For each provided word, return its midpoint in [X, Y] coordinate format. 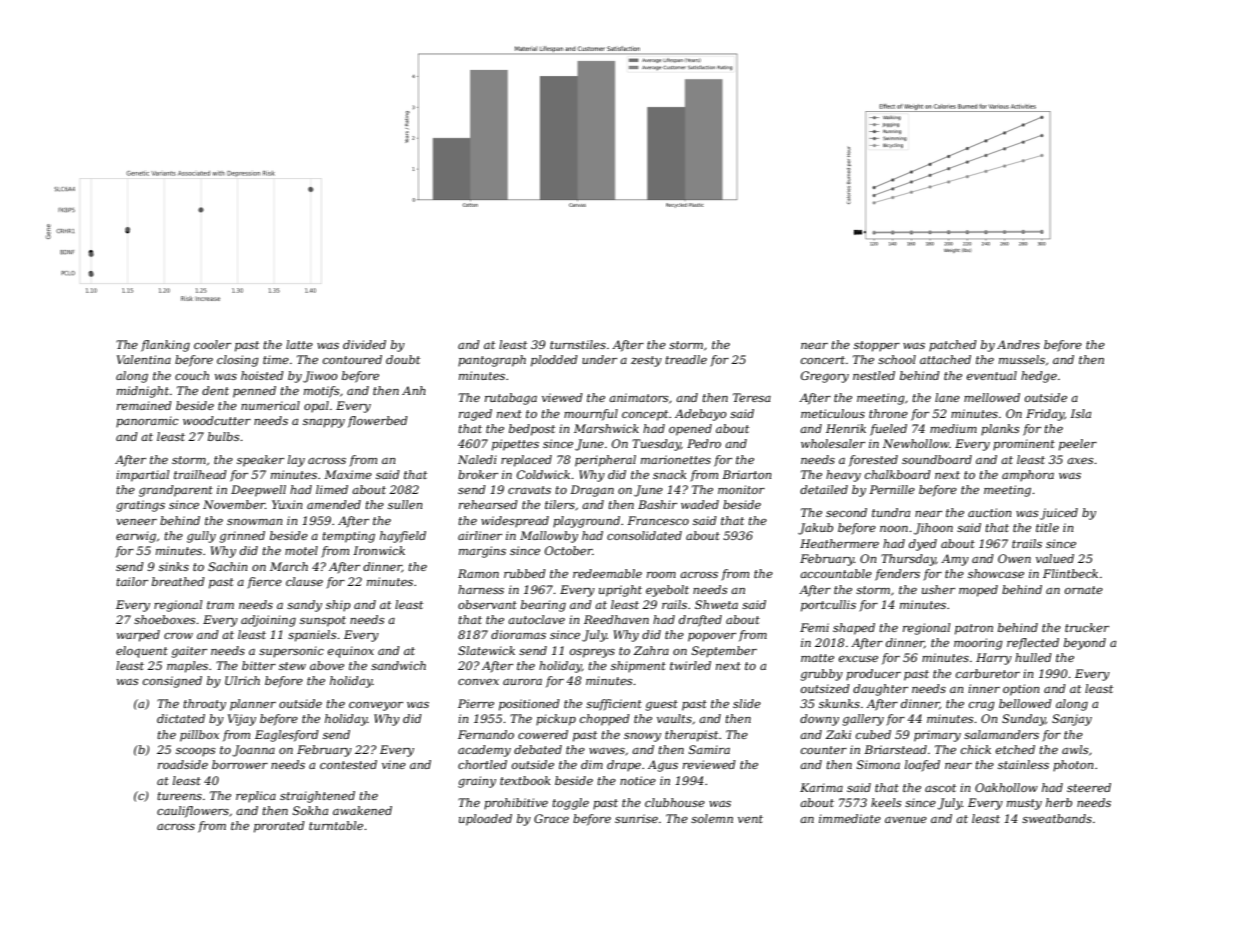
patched [953, 346]
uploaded [485, 820]
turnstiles [578, 344]
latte [299, 344]
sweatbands [1057, 818]
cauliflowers [193, 812]
